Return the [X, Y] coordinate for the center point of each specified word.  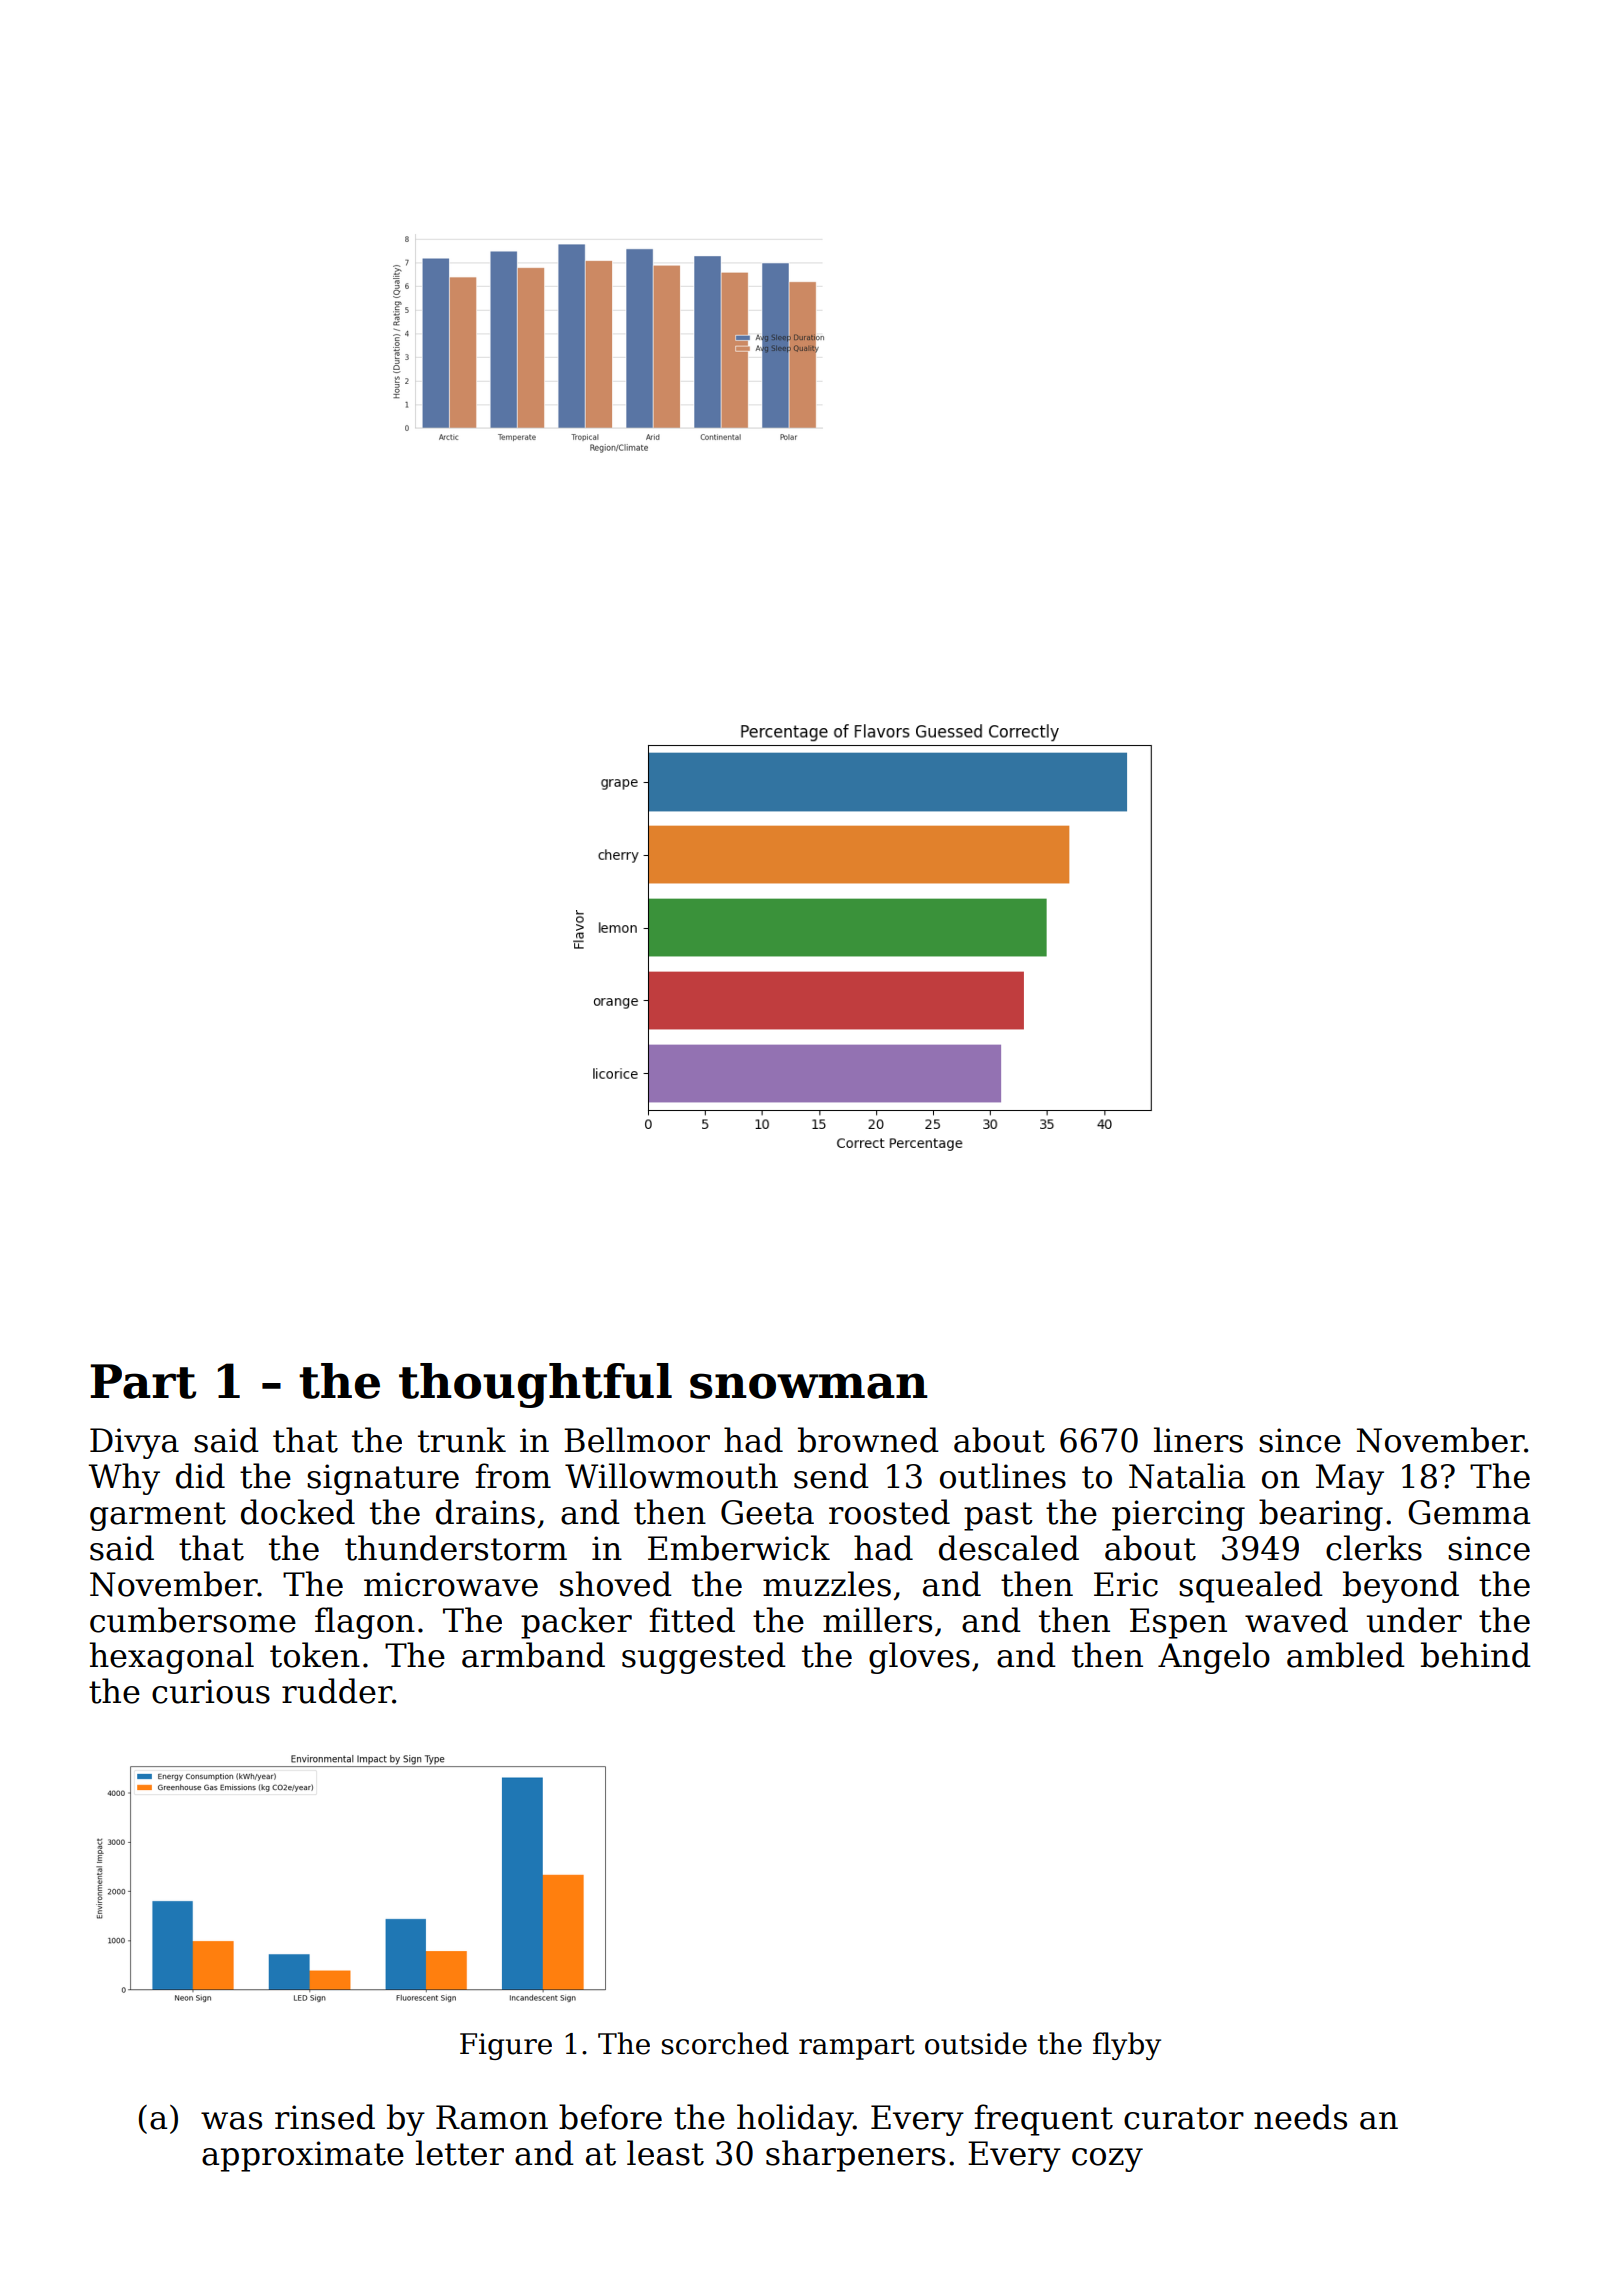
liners [1198, 1440]
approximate [303, 2156]
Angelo [1214, 1658]
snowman [809, 1386]
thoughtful [535, 1385]
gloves [919, 1658]
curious [211, 1691]
